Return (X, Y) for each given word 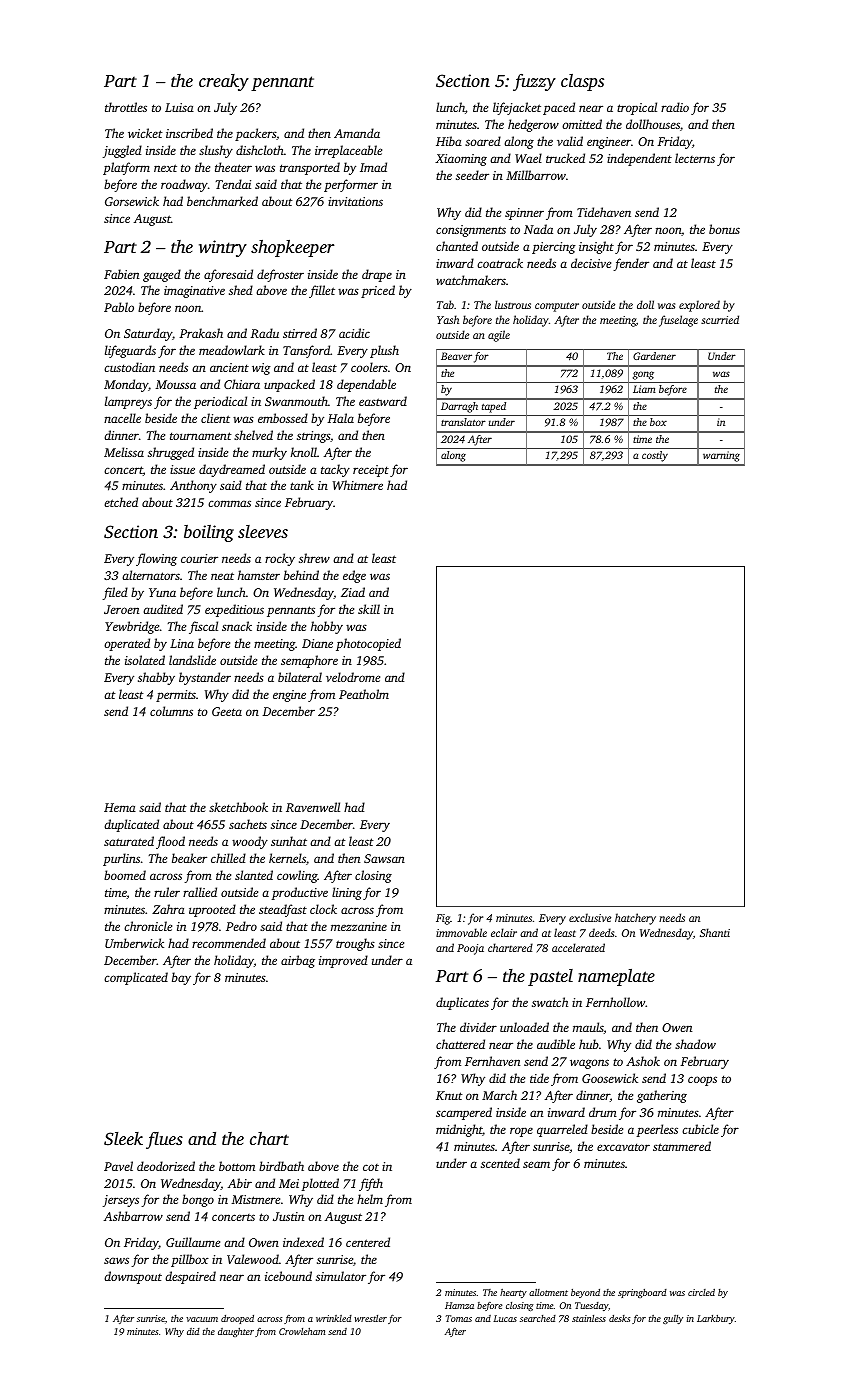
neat (222, 576)
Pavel (118, 1166)
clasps (582, 82)
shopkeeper (292, 248)
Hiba (449, 141)
